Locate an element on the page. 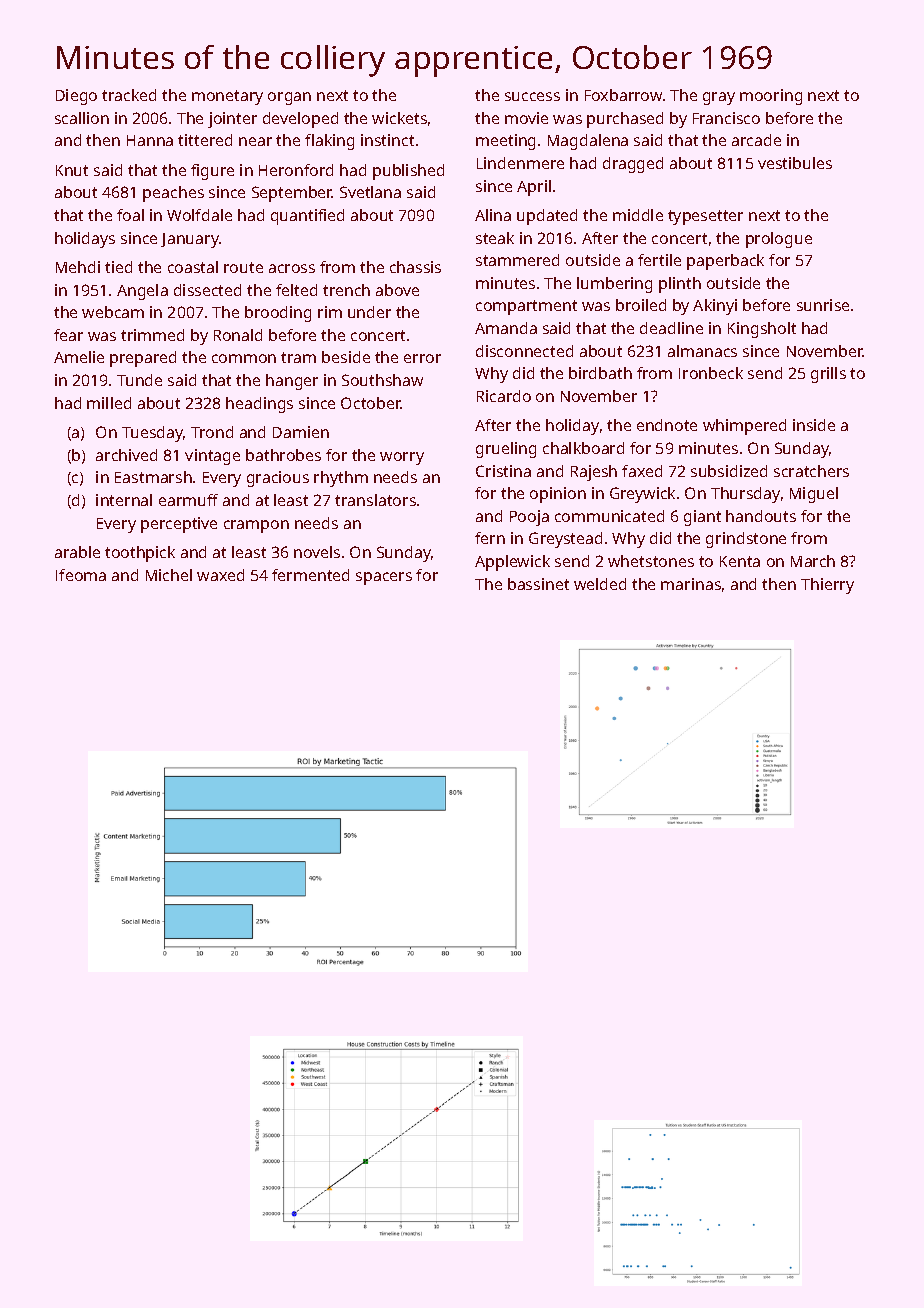 This document has height=1308, width=924. archived is located at coordinates (126, 455).
